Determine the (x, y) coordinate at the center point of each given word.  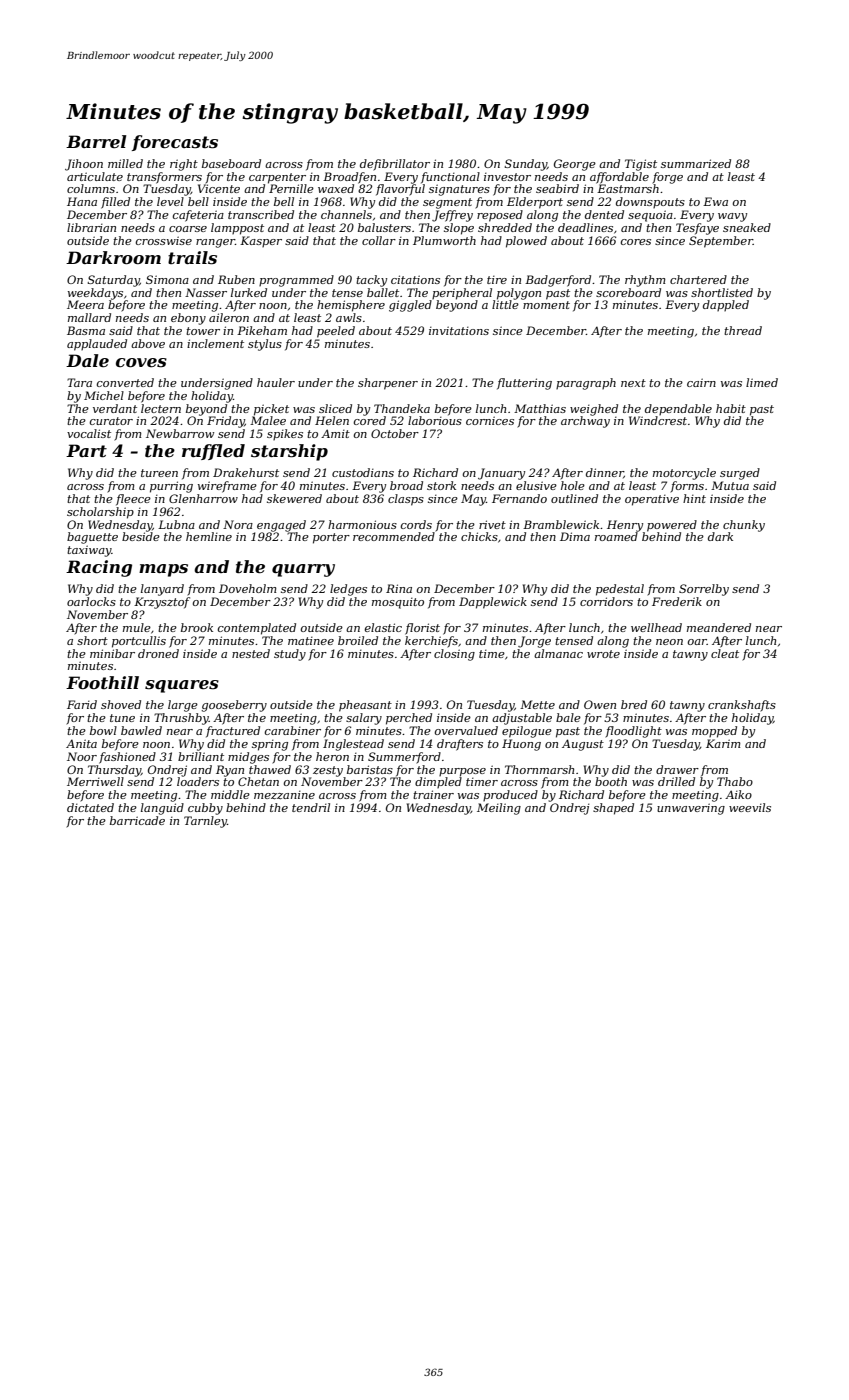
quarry (303, 570)
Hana (82, 201)
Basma (86, 330)
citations (415, 279)
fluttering (524, 384)
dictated (90, 807)
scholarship (100, 513)
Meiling (499, 809)
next (633, 383)
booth (611, 781)
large (183, 706)
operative (652, 500)
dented (604, 214)
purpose (462, 772)
